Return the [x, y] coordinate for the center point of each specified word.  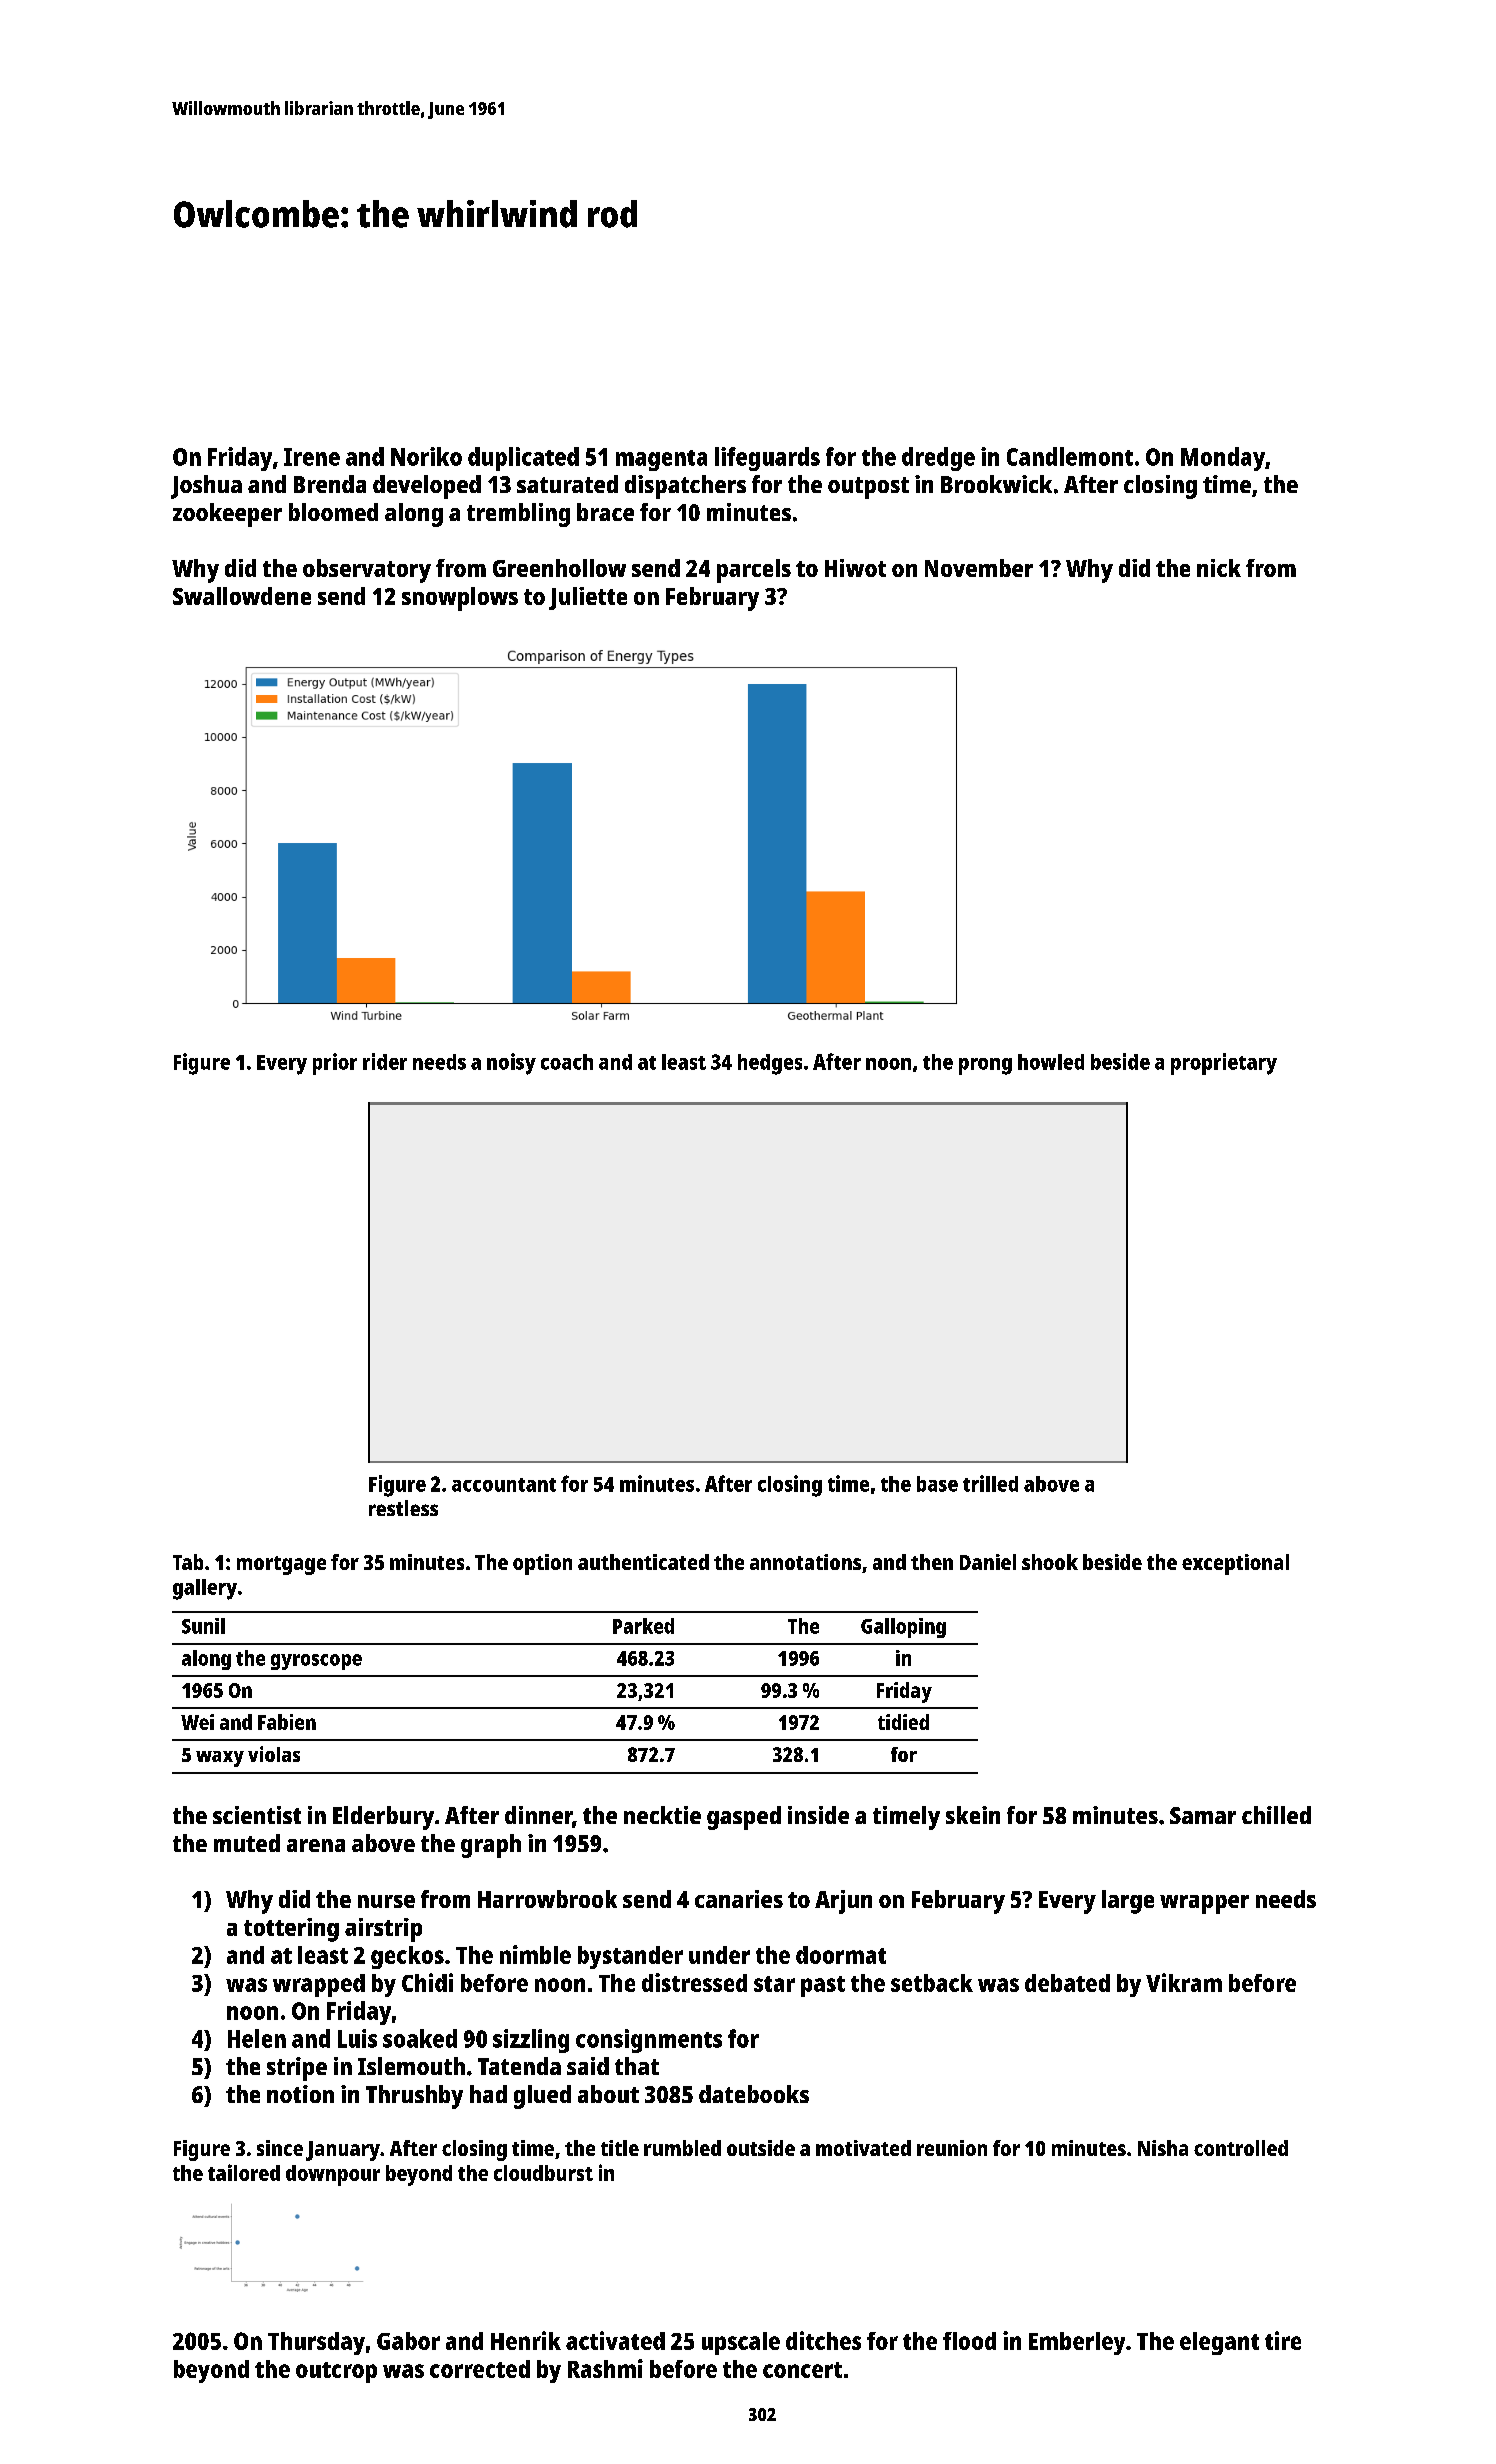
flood [969, 2341]
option [542, 1564]
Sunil [203, 1626]
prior [335, 1064]
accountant [504, 1485]
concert [802, 2370]
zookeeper [227, 515]
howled [1051, 1062]
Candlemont [1070, 456]
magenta [661, 460]
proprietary [1224, 1064]
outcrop [336, 2372]
